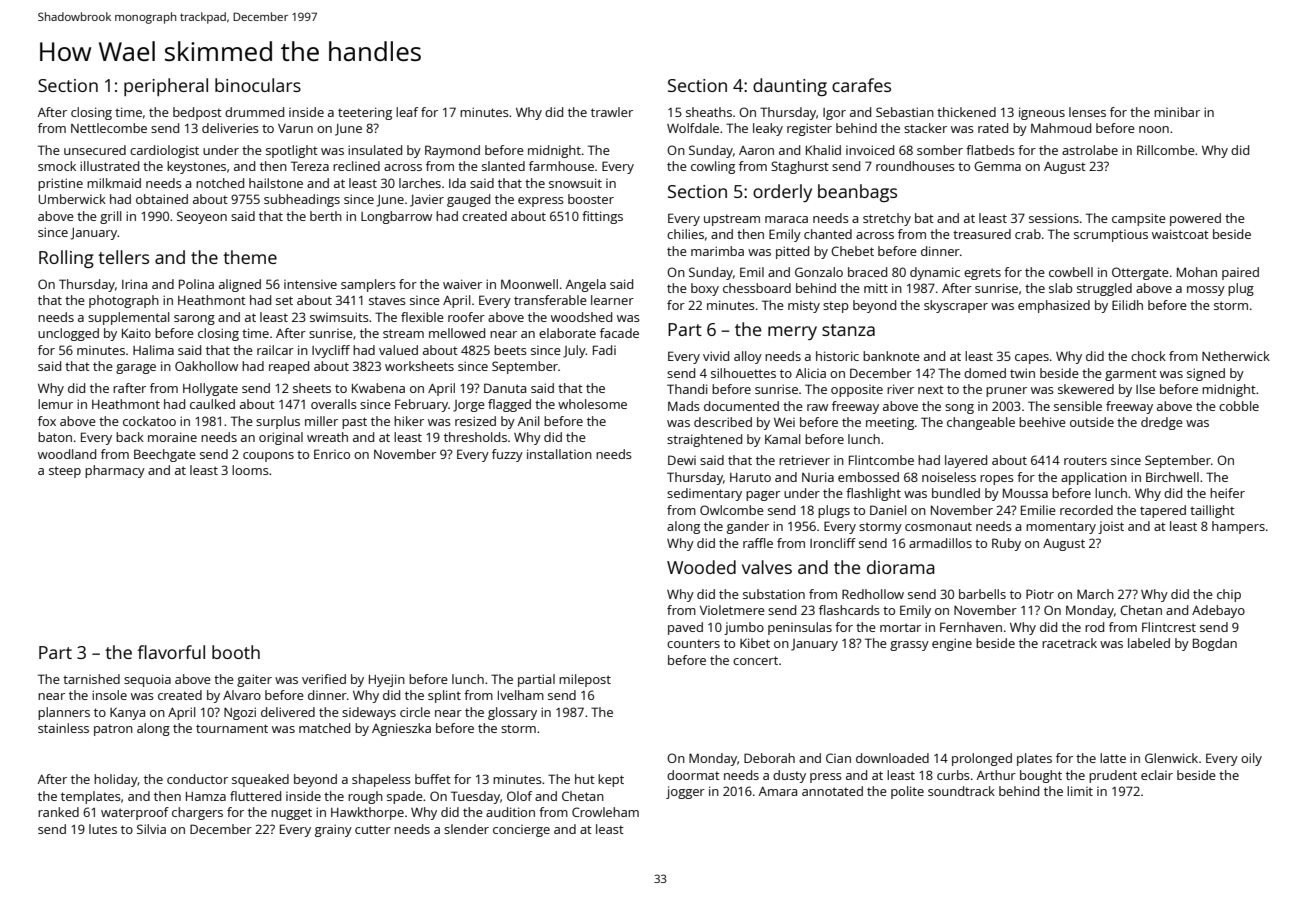 The width and height of the document is (1308, 924). What do you see at coordinates (113, 730) in the document?
I see `patron` at bounding box center [113, 730].
